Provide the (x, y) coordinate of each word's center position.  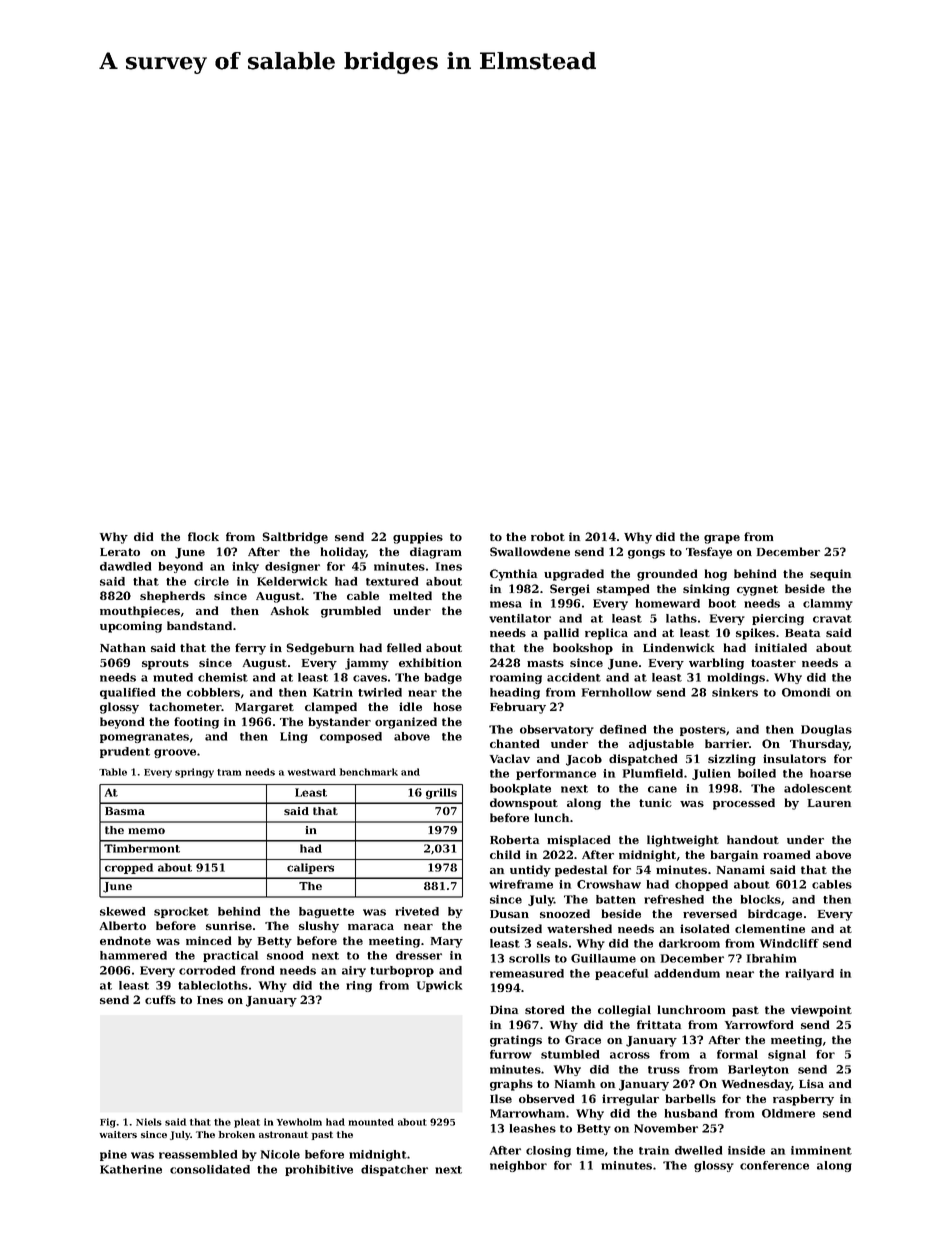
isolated (705, 928)
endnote (125, 940)
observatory (557, 730)
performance (556, 774)
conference (774, 1165)
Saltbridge (295, 538)
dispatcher (394, 1170)
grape (722, 539)
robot (548, 536)
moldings (736, 678)
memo (146, 831)
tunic (655, 802)
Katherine (131, 1169)
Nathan (123, 647)
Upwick (439, 986)
